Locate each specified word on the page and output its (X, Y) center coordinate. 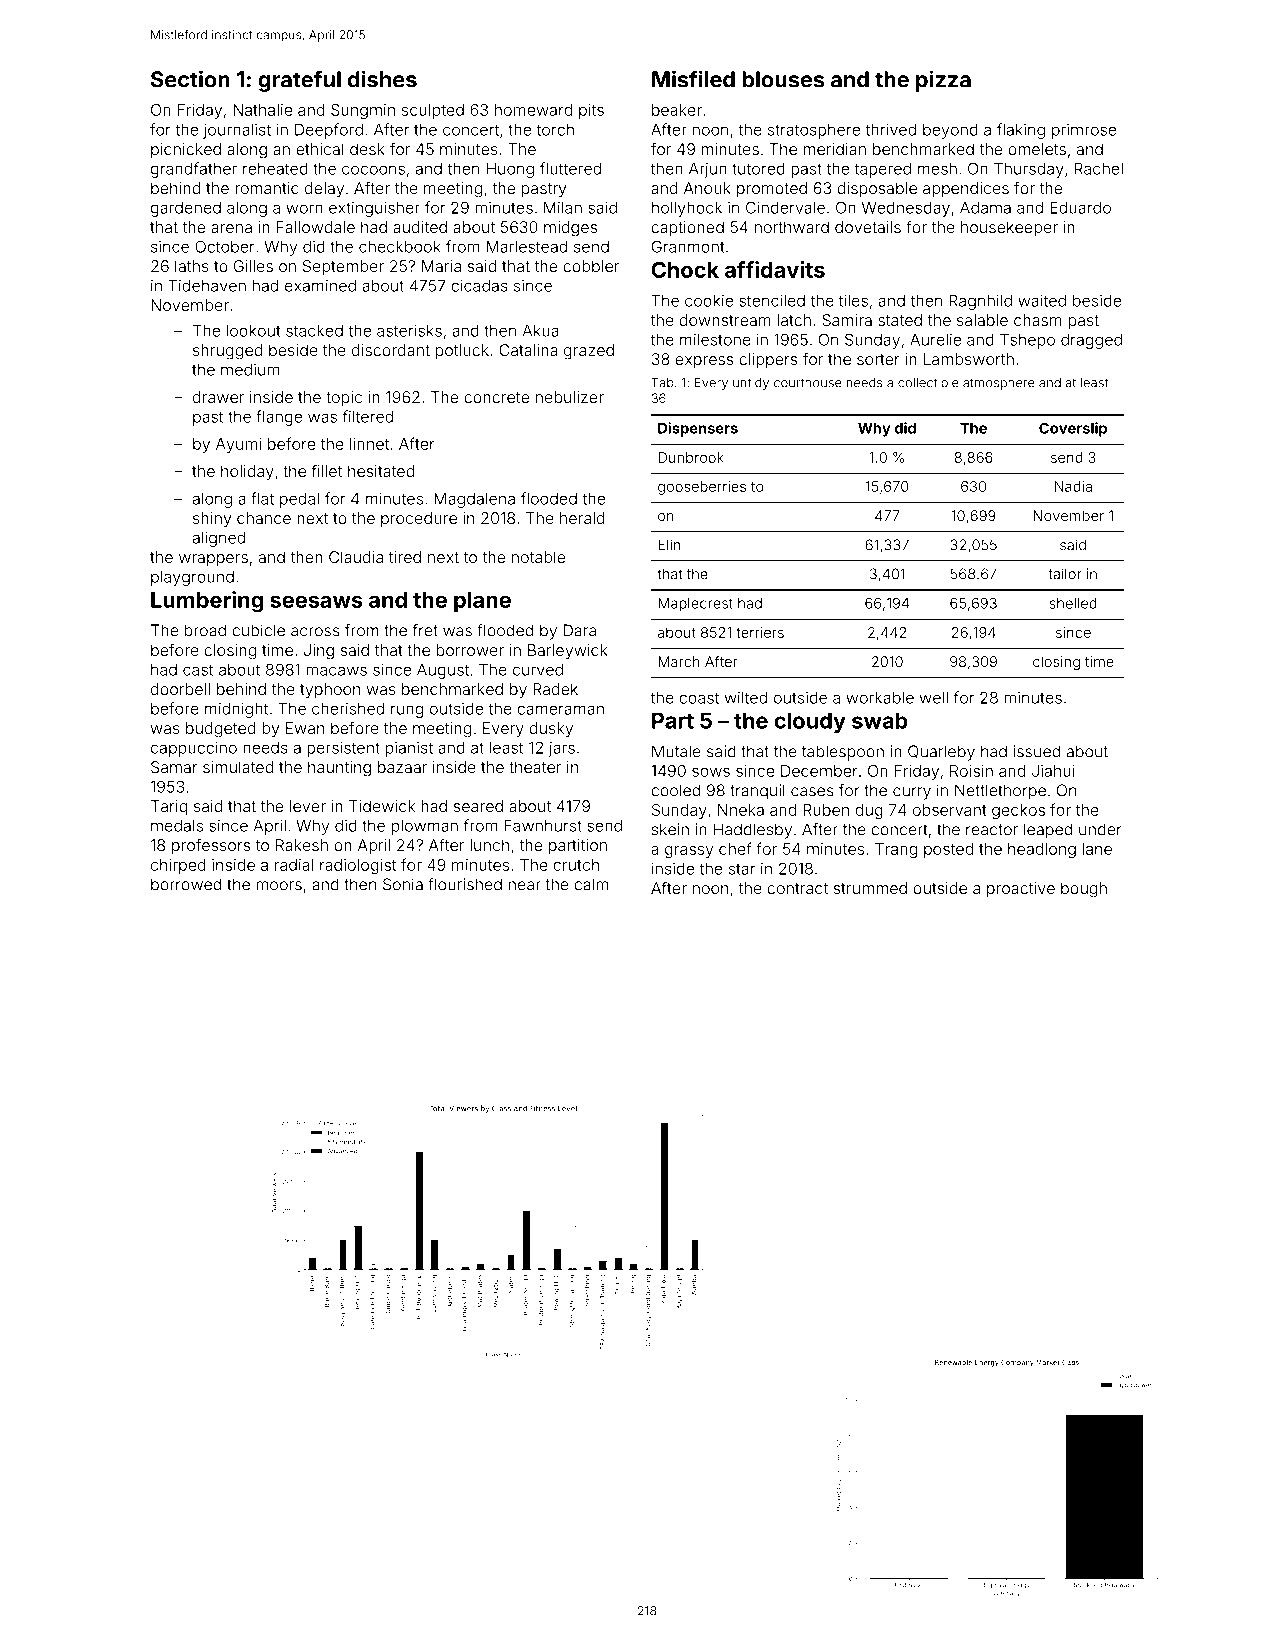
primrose (1084, 131)
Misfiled (693, 79)
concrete (496, 397)
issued (1037, 751)
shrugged (227, 352)
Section (190, 79)
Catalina (528, 350)
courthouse (808, 383)
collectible (928, 383)
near (525, 886)
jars (562, 749)
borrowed (186, 884)
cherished (348, 708)
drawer (218, 397)
